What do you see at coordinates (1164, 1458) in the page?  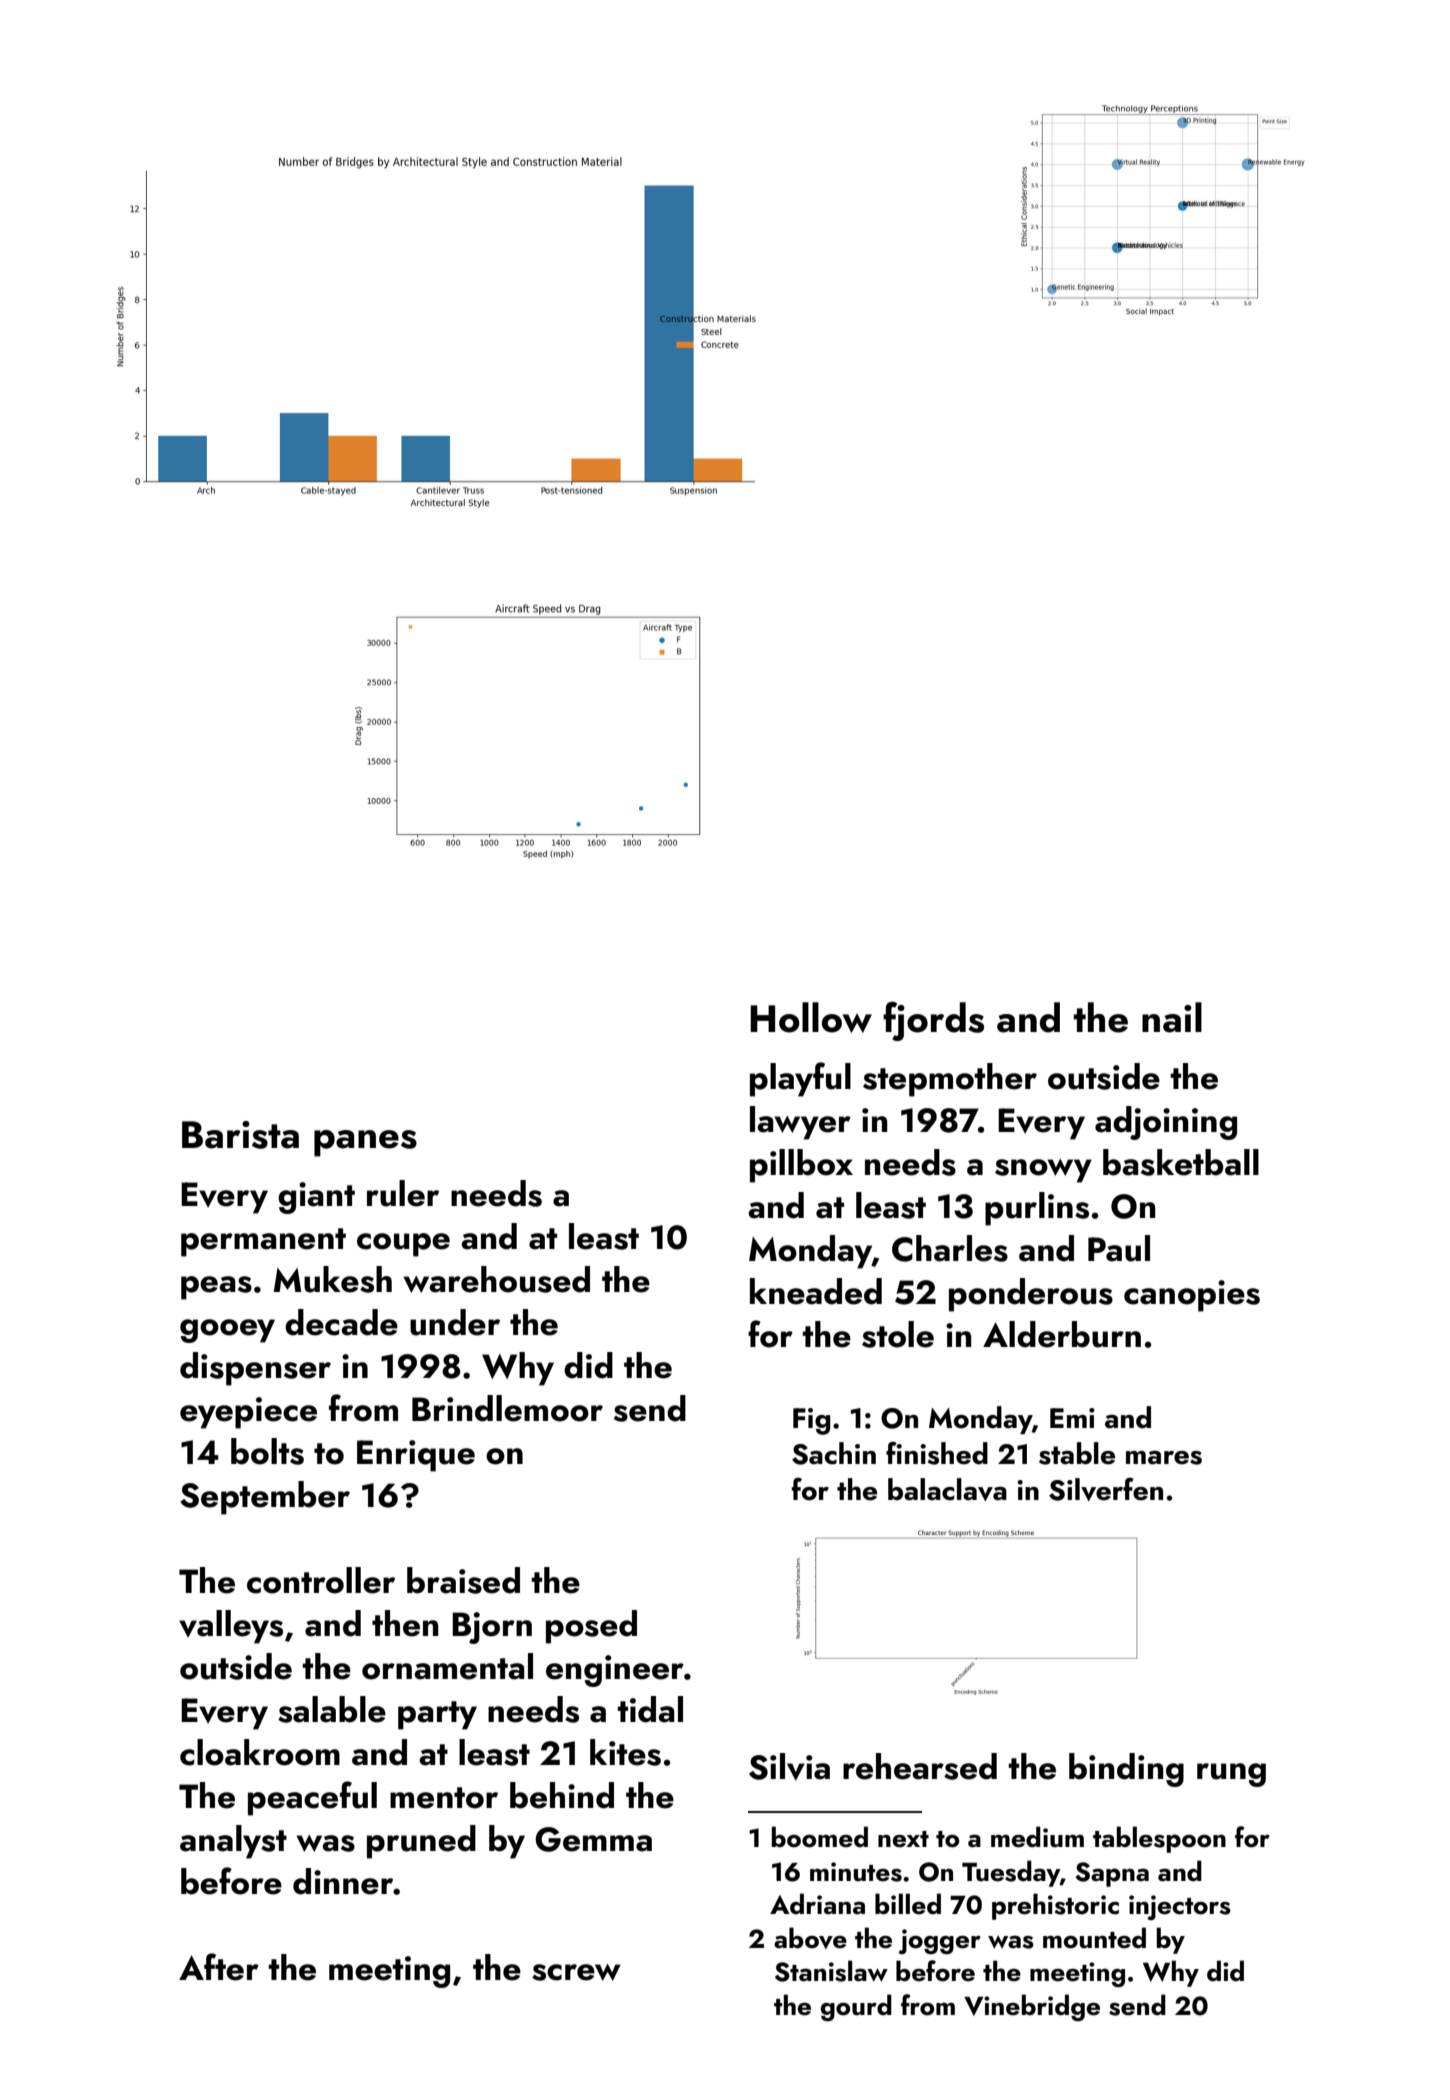 I see `mares` at bounding box center [1164, 1458].
